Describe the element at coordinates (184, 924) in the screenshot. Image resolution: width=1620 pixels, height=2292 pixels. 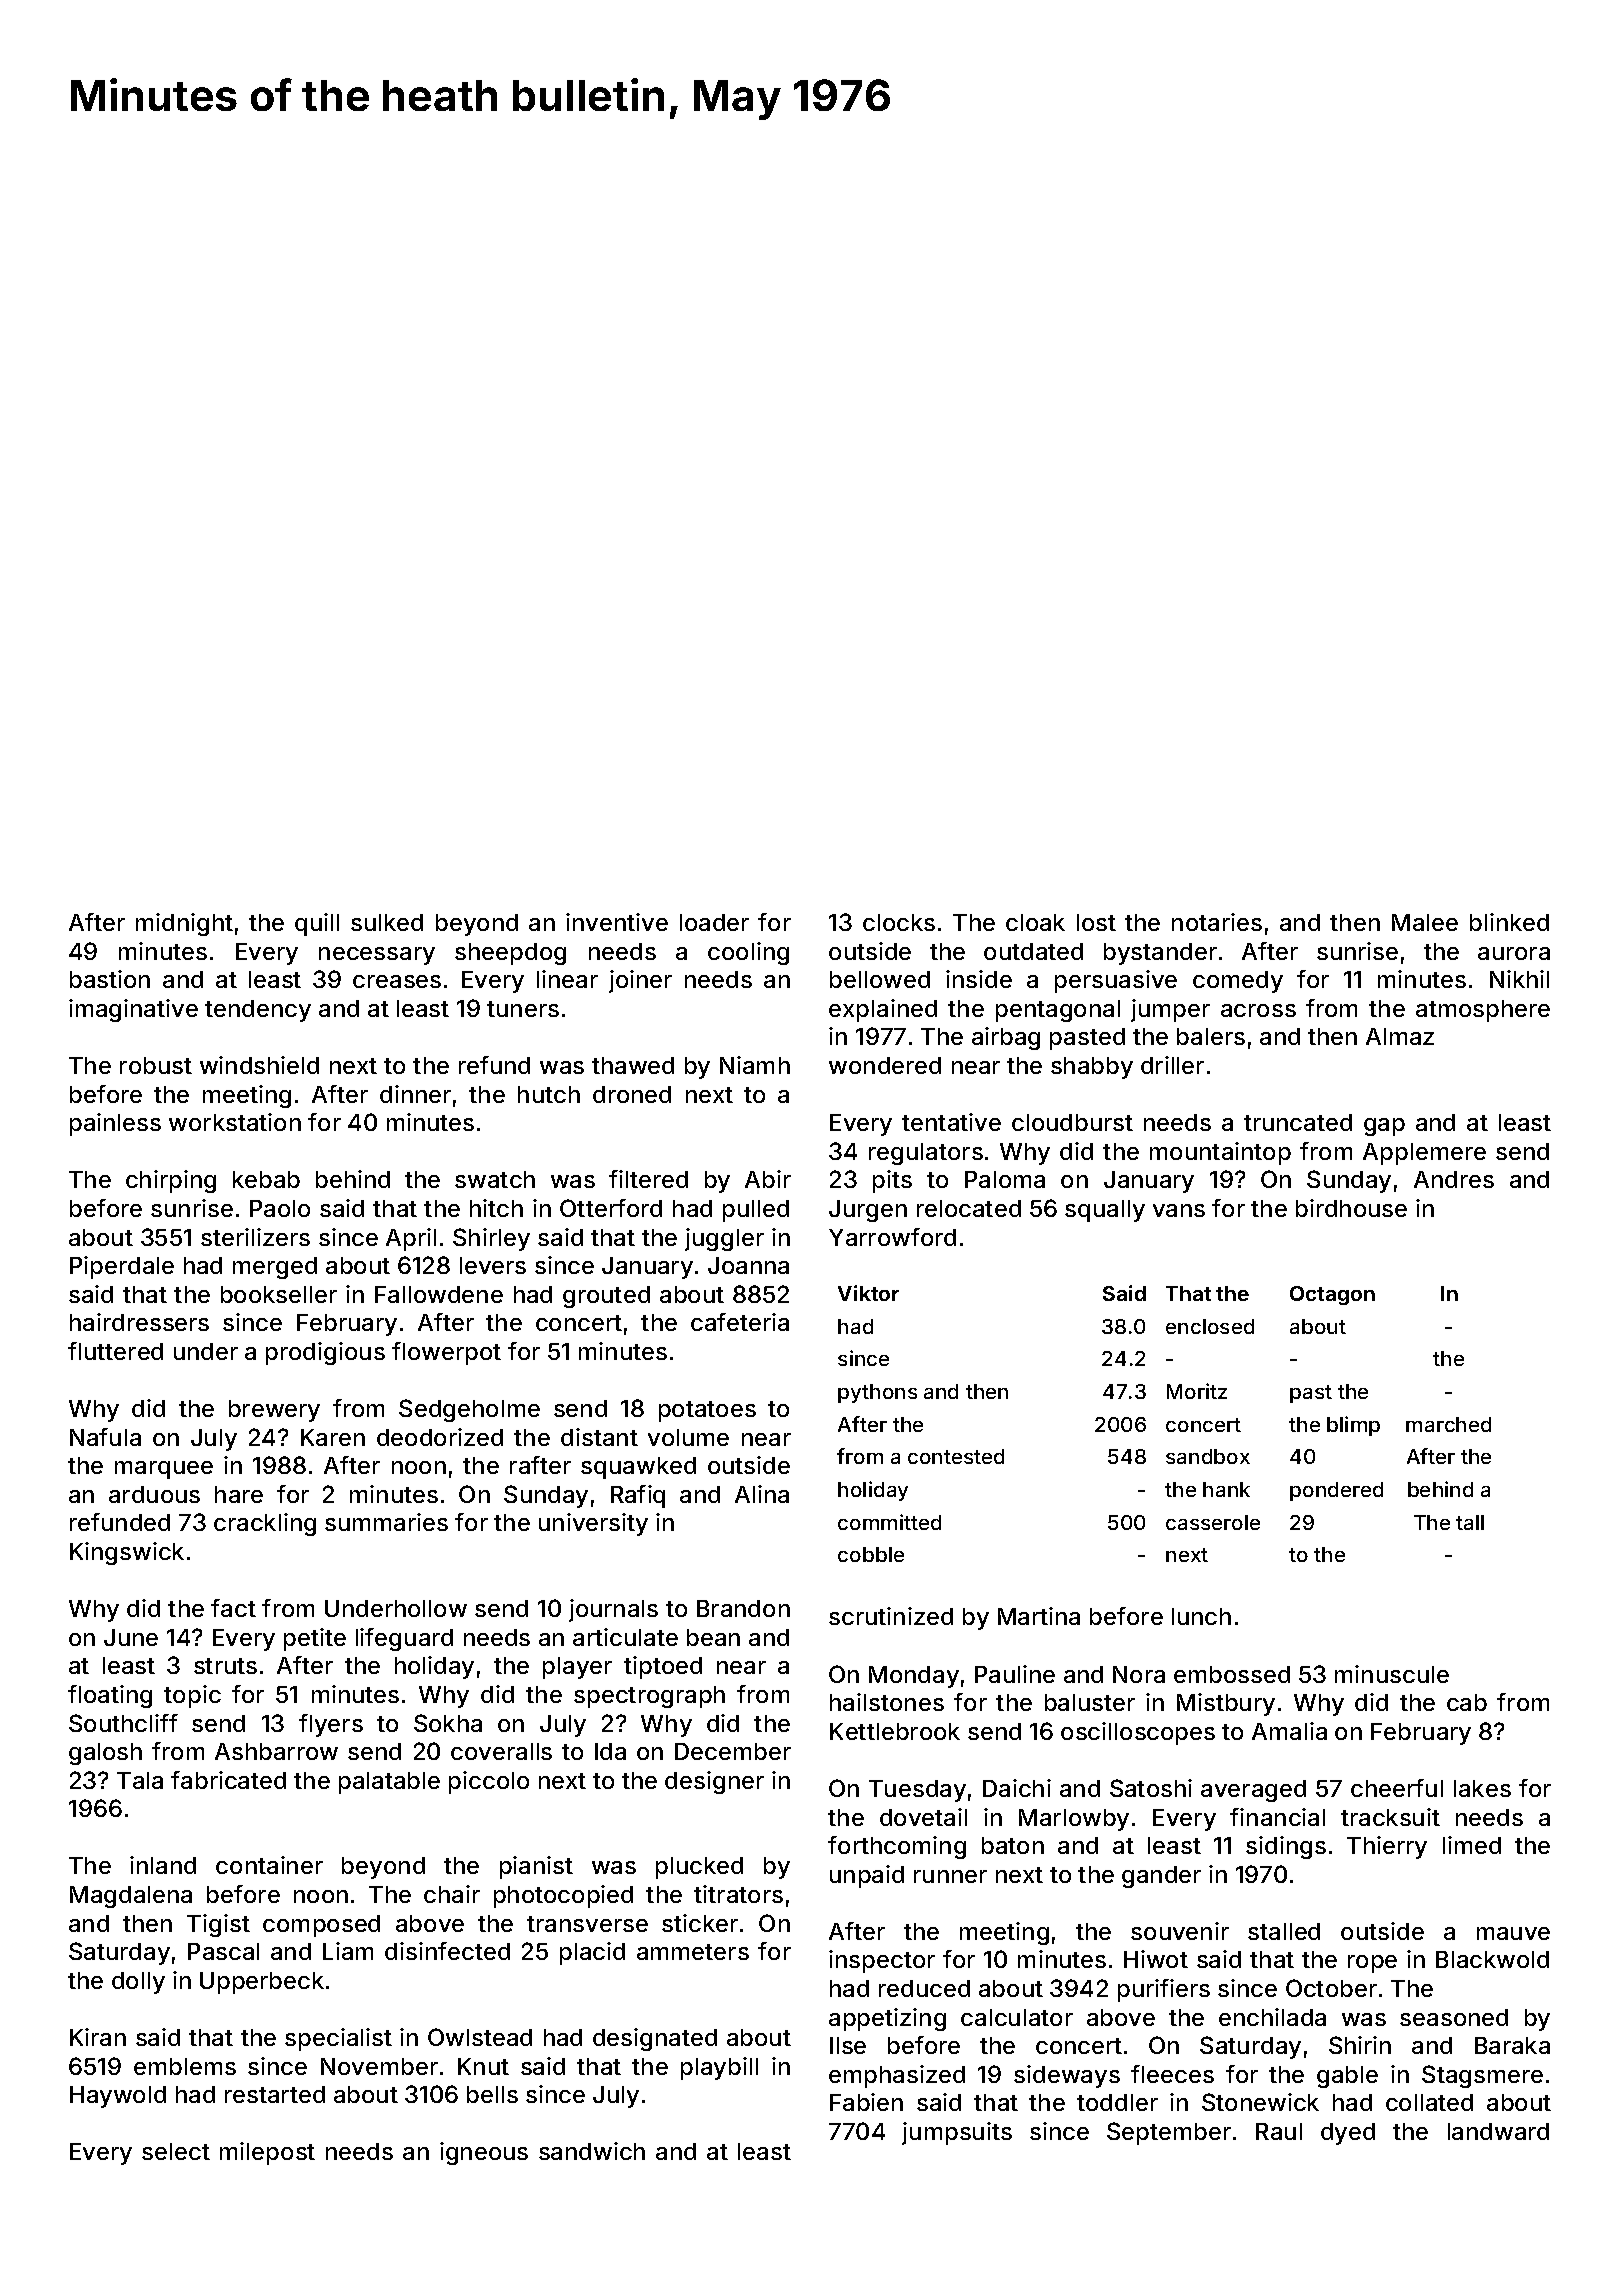
I see `midnight` at that location.
